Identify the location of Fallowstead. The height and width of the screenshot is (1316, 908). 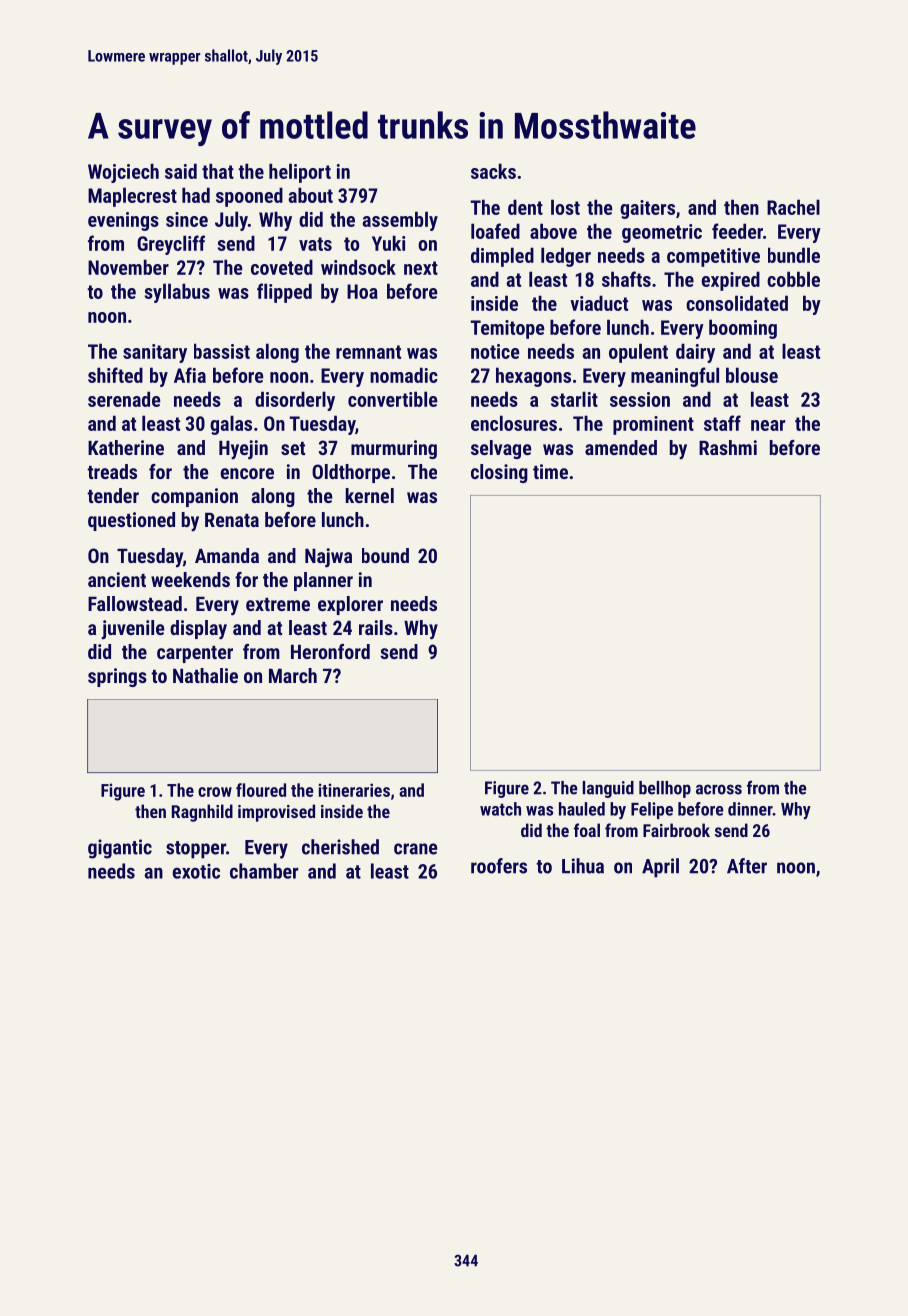
(135, 603).
